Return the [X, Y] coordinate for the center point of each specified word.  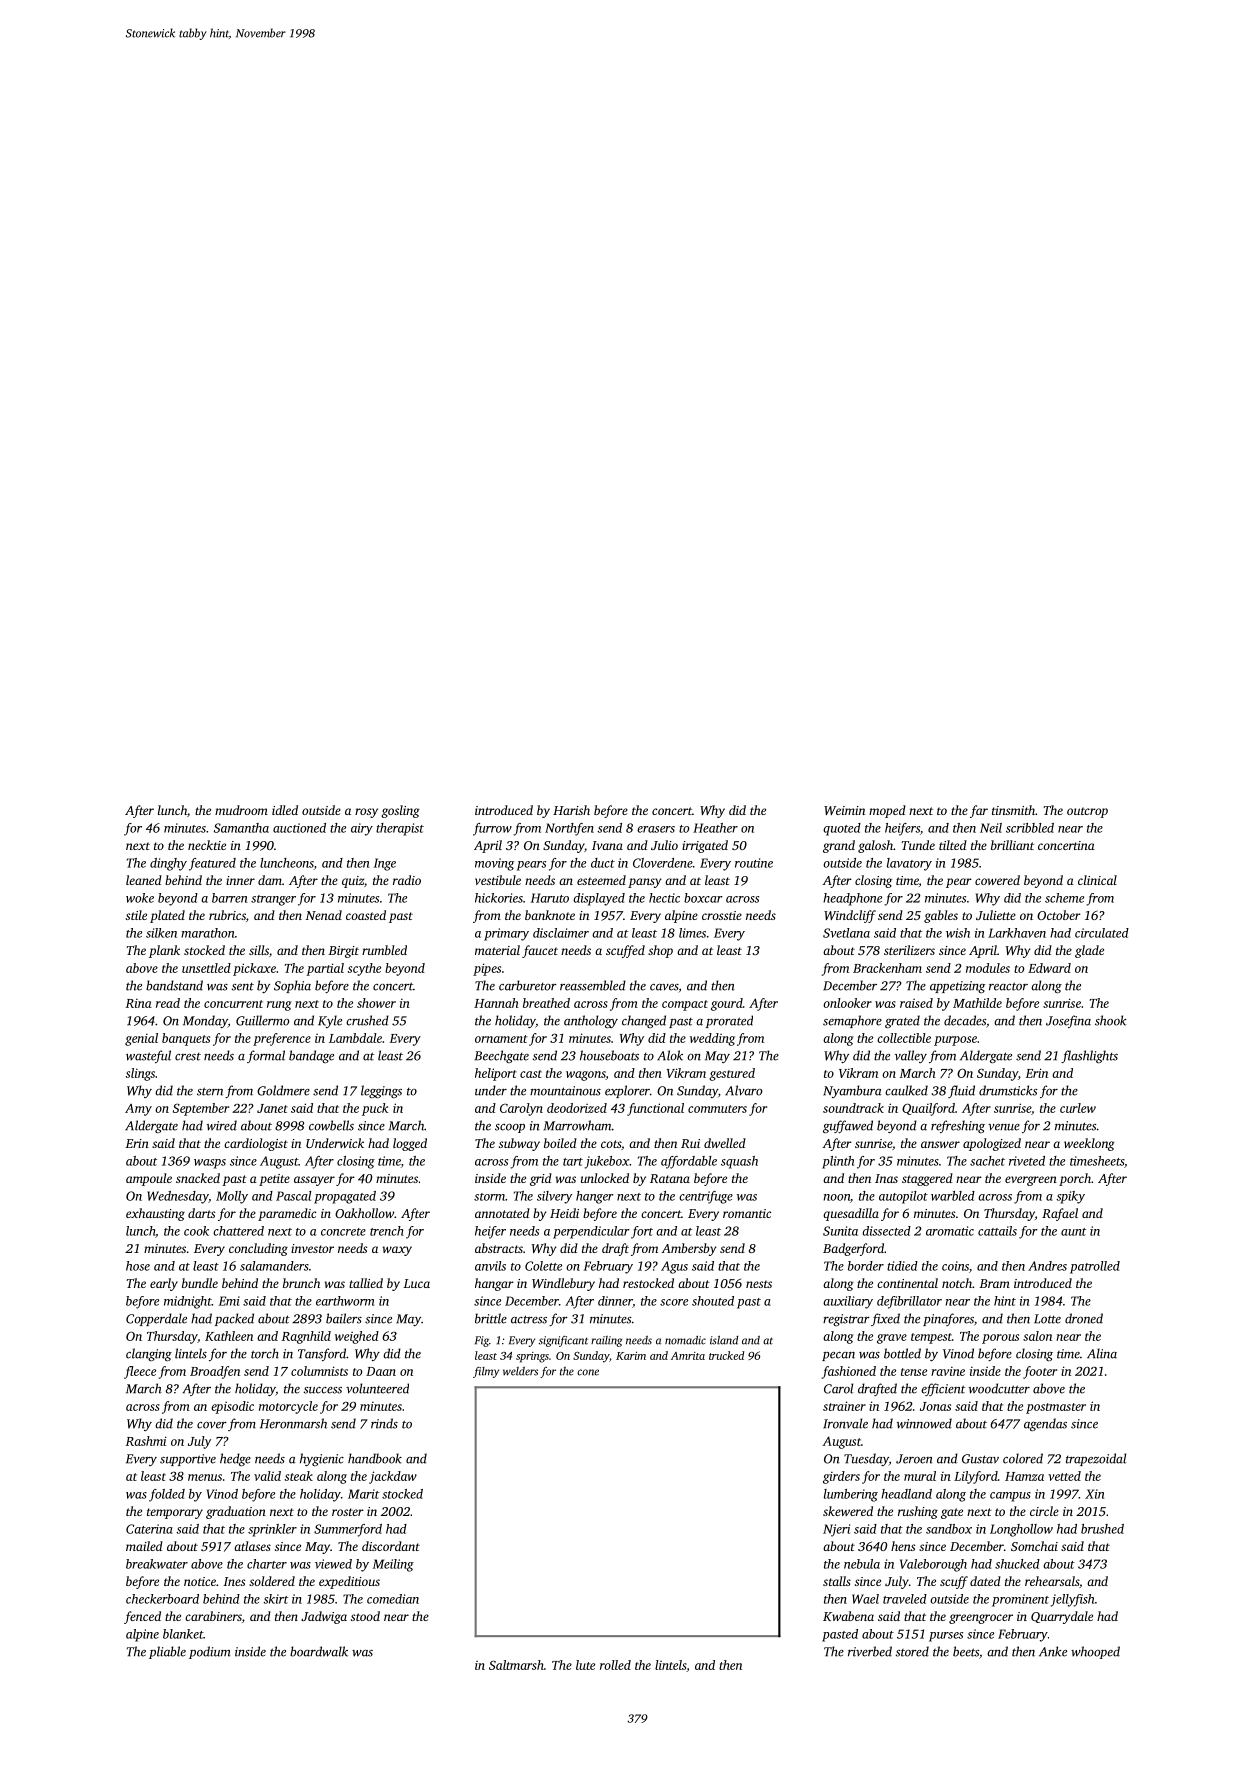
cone [588, 1372]
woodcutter [999, 1388]
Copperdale [156, 1319]
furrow [492, 829]
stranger [273, 900]
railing [606, 1341]
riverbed [870, 1651]
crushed [367, 1020]
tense [914, 1372]
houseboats [609, 1055]
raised [916, 1003]
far [979, 811]
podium [210, 1652]
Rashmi [146, 1441]
